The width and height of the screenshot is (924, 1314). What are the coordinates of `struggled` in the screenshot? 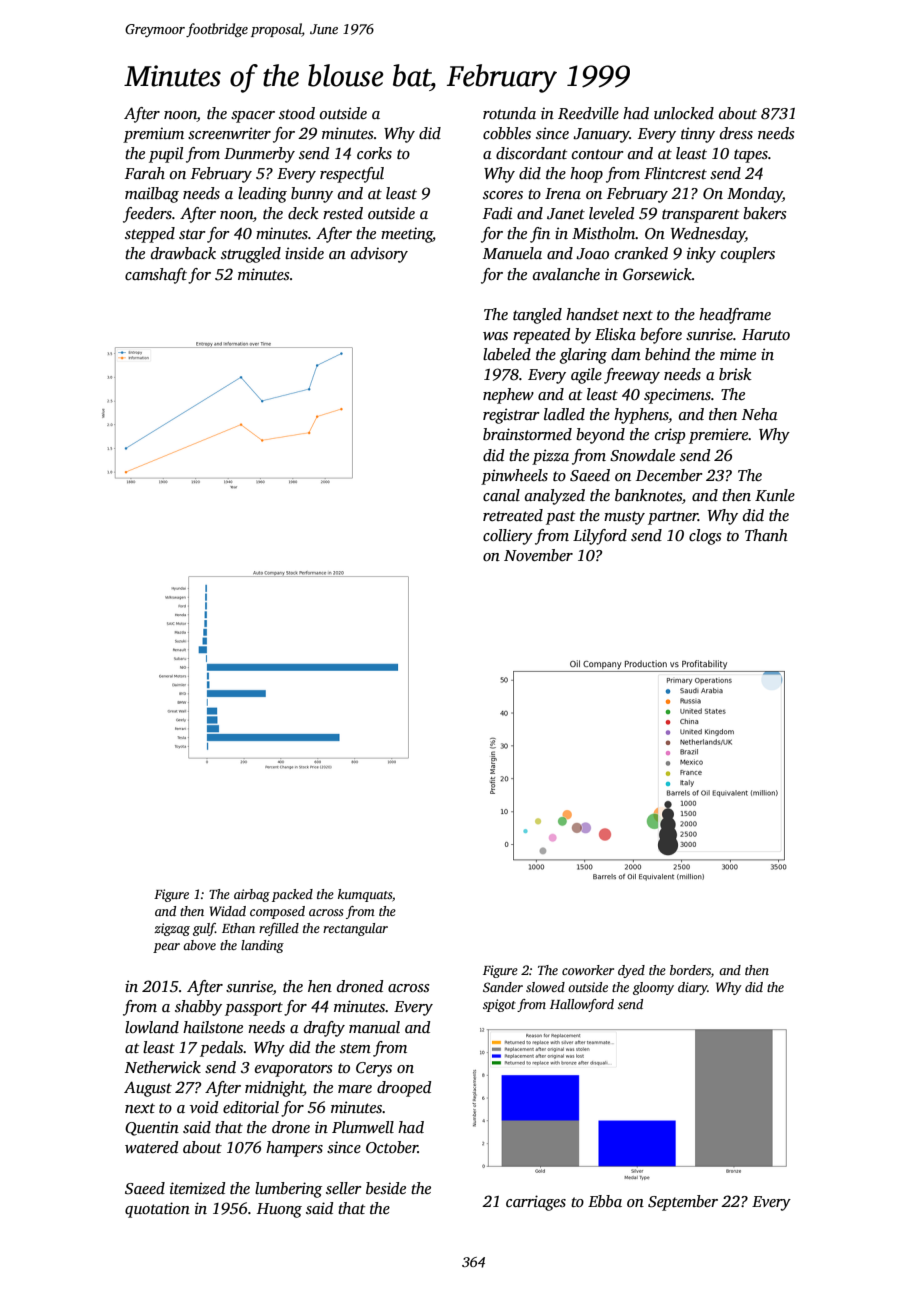 It's located at (251, 255).
